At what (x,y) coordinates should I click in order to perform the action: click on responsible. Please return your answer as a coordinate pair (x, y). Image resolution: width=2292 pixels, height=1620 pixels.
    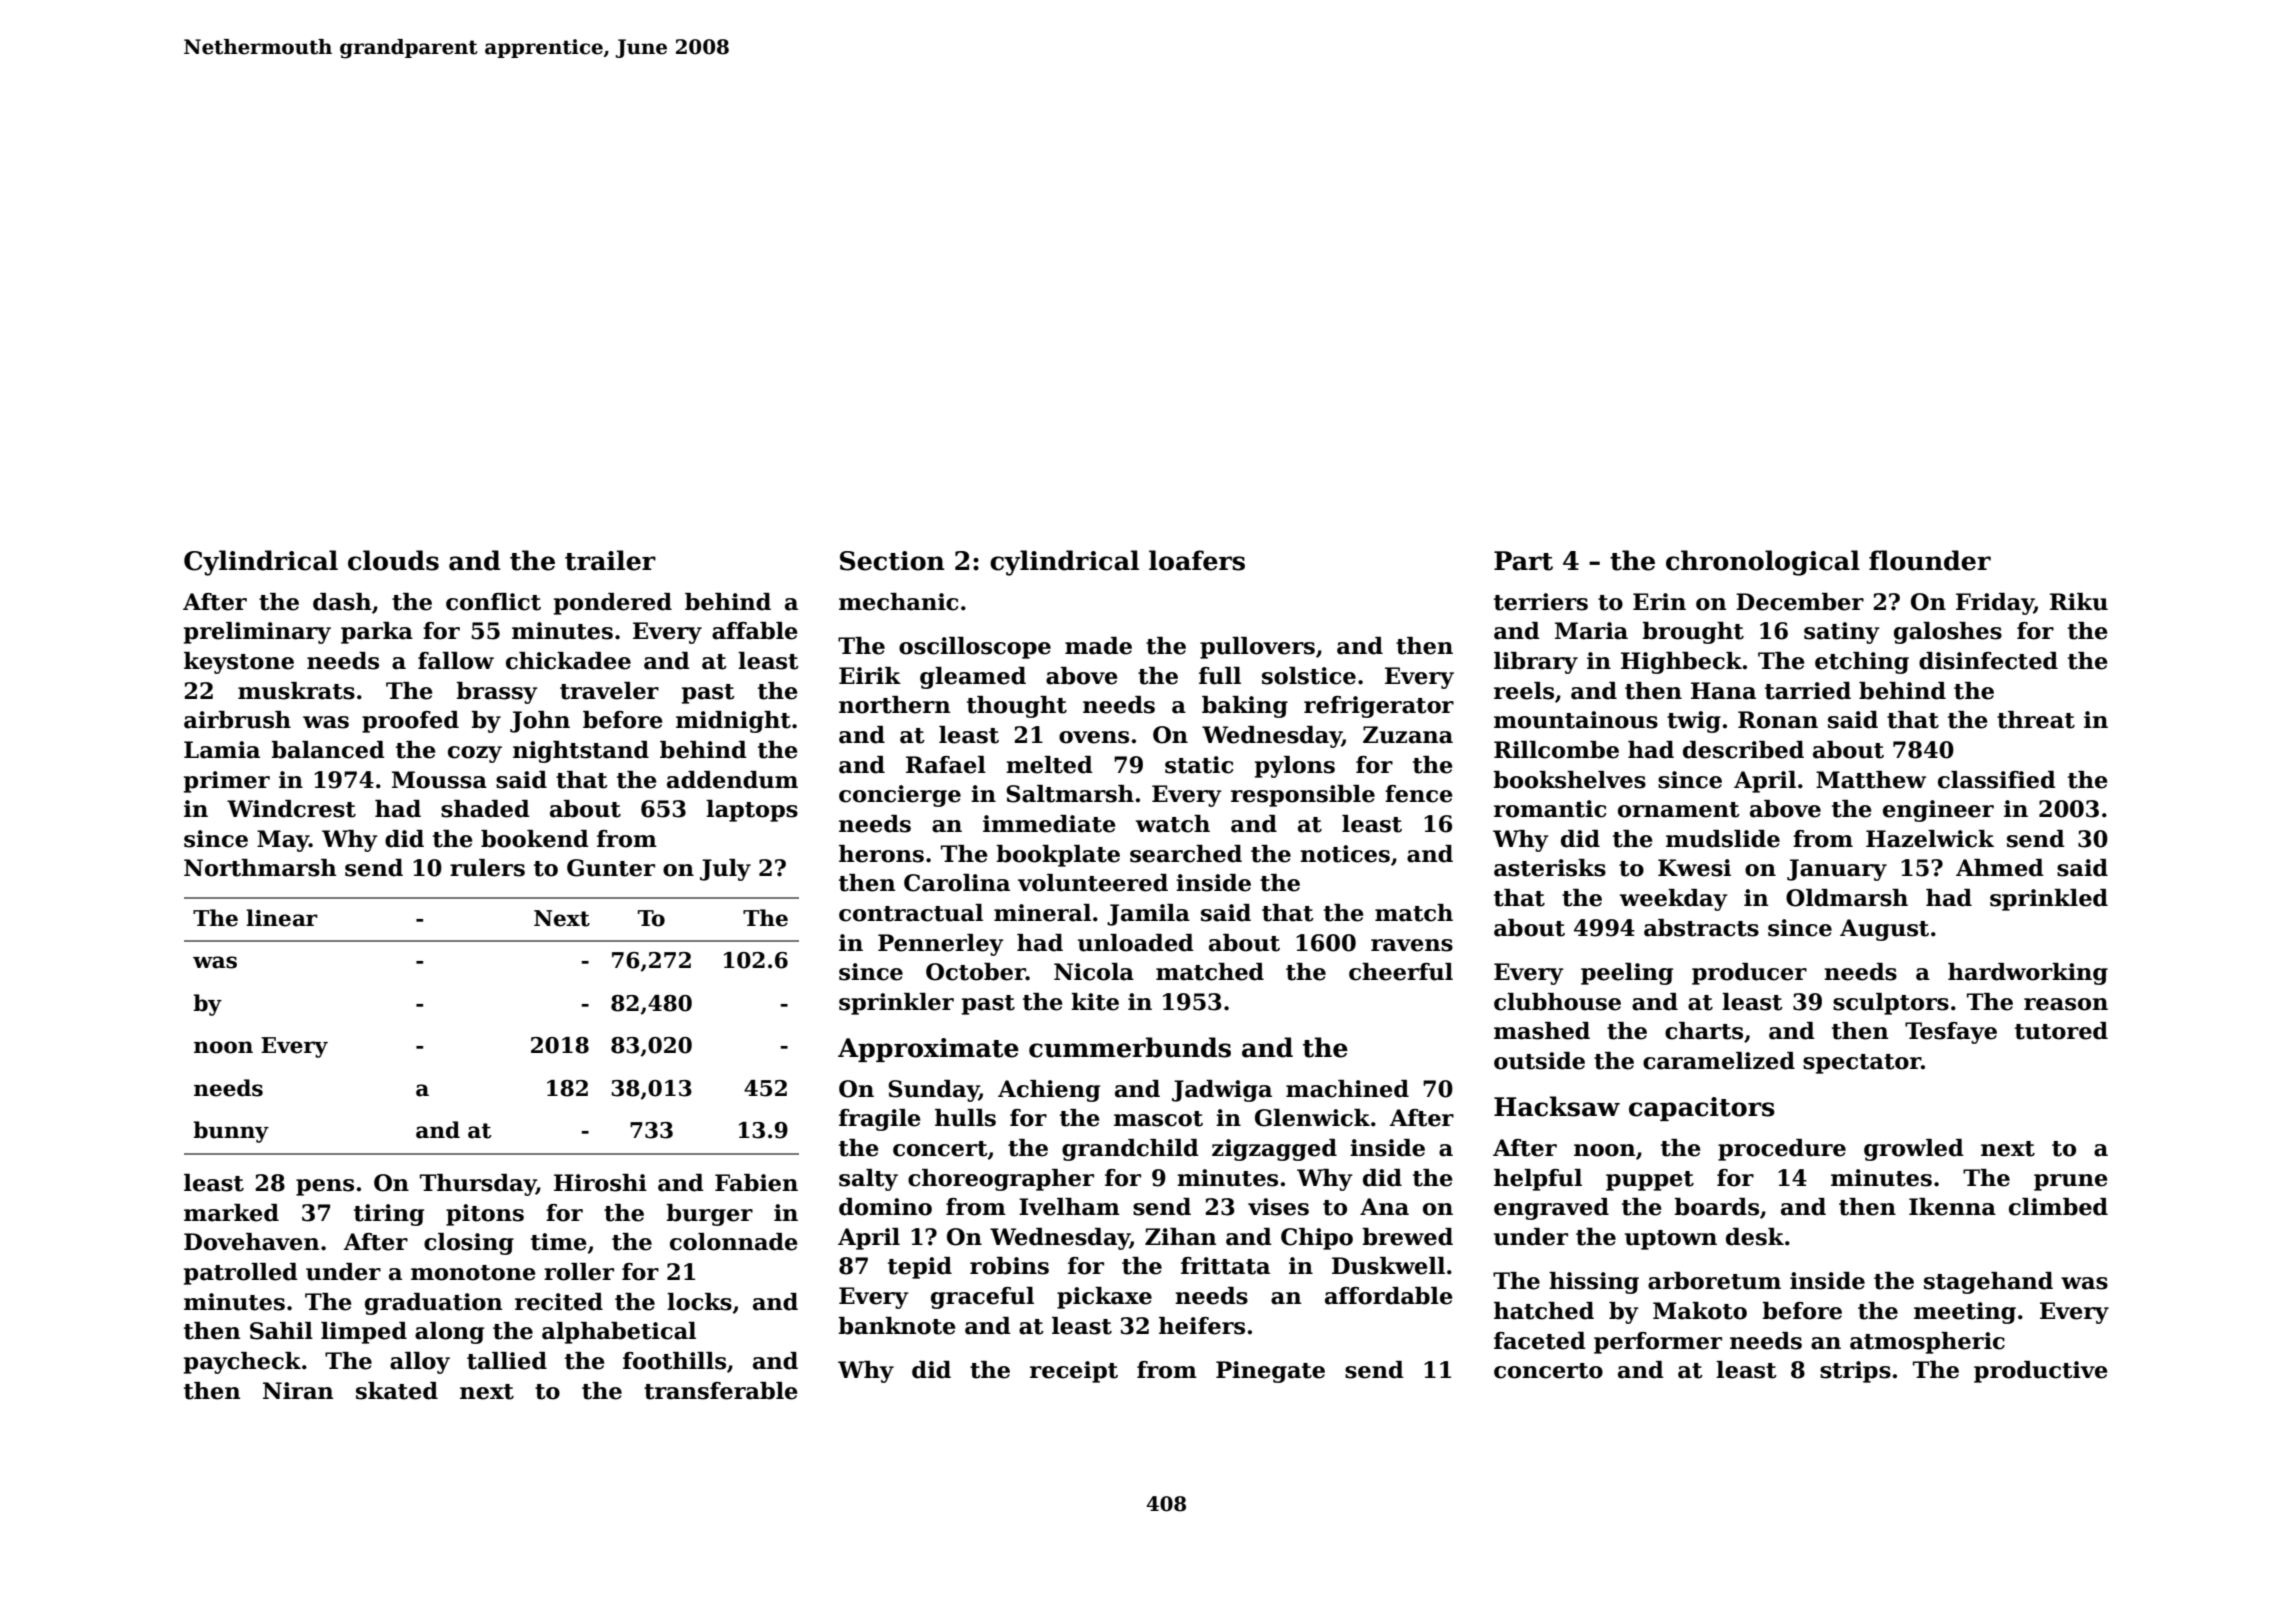
    Looking at the image, I should click on (1303, 796).
